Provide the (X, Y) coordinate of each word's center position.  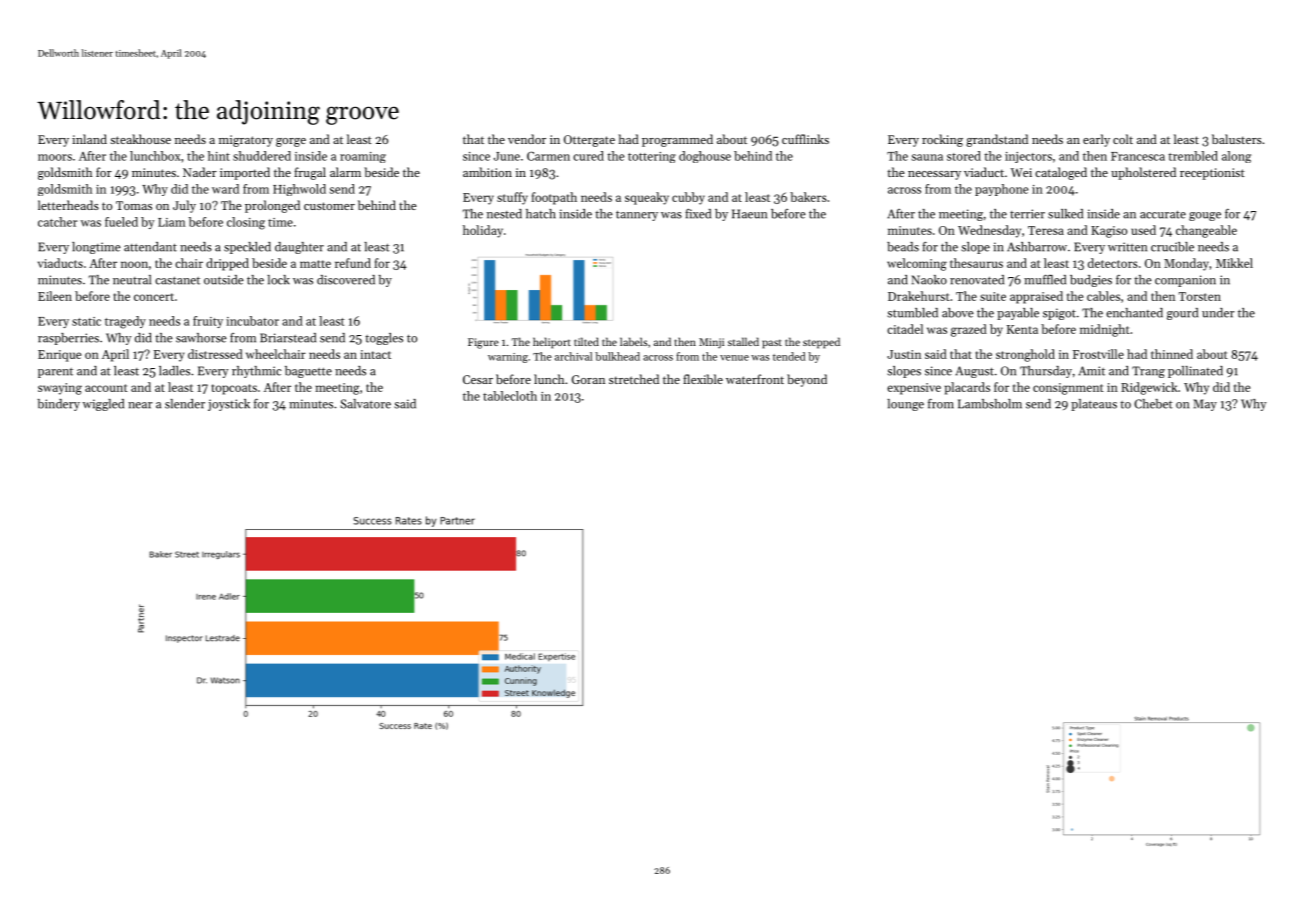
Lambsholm (990, 404)
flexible (703, 379)
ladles (174, 371)
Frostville (1098, 354)
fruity (208, 322)
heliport (552, 343)
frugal (310, 173)
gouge (1205, 216)
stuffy (512, 198)
